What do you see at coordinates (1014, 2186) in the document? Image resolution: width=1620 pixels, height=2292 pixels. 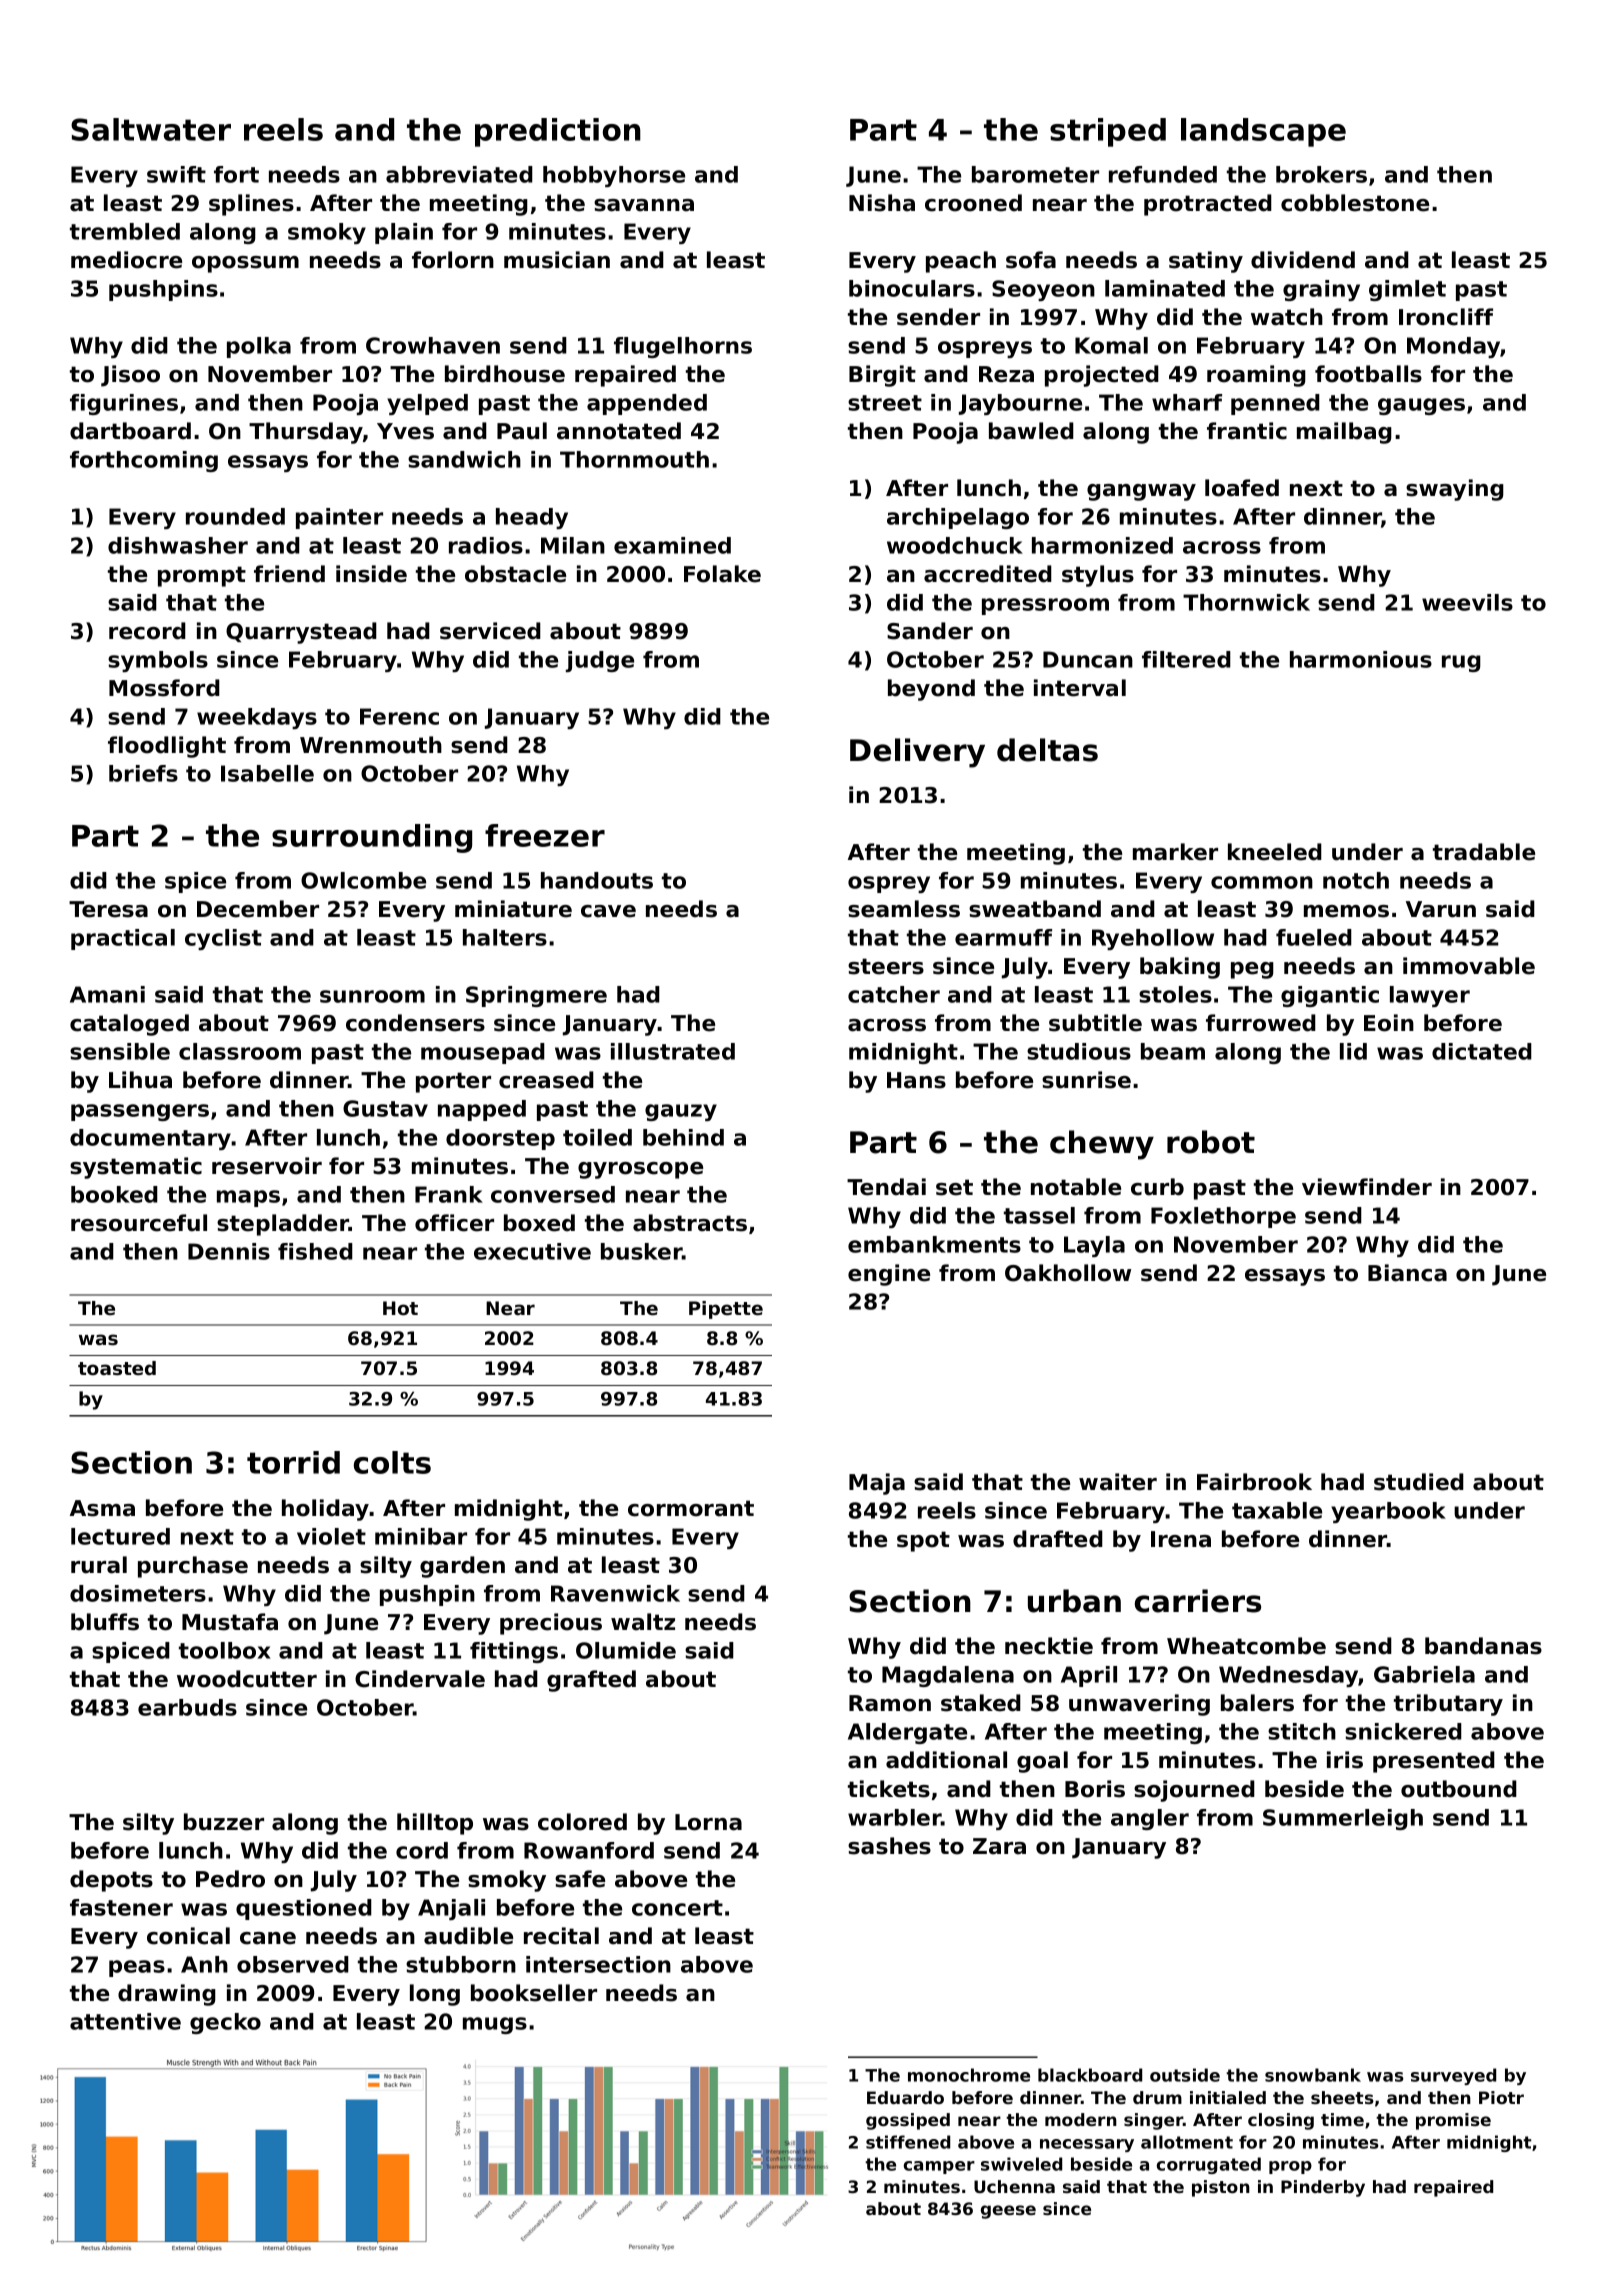 I see `Uchenna` at bounding box center [1014, 2186].
